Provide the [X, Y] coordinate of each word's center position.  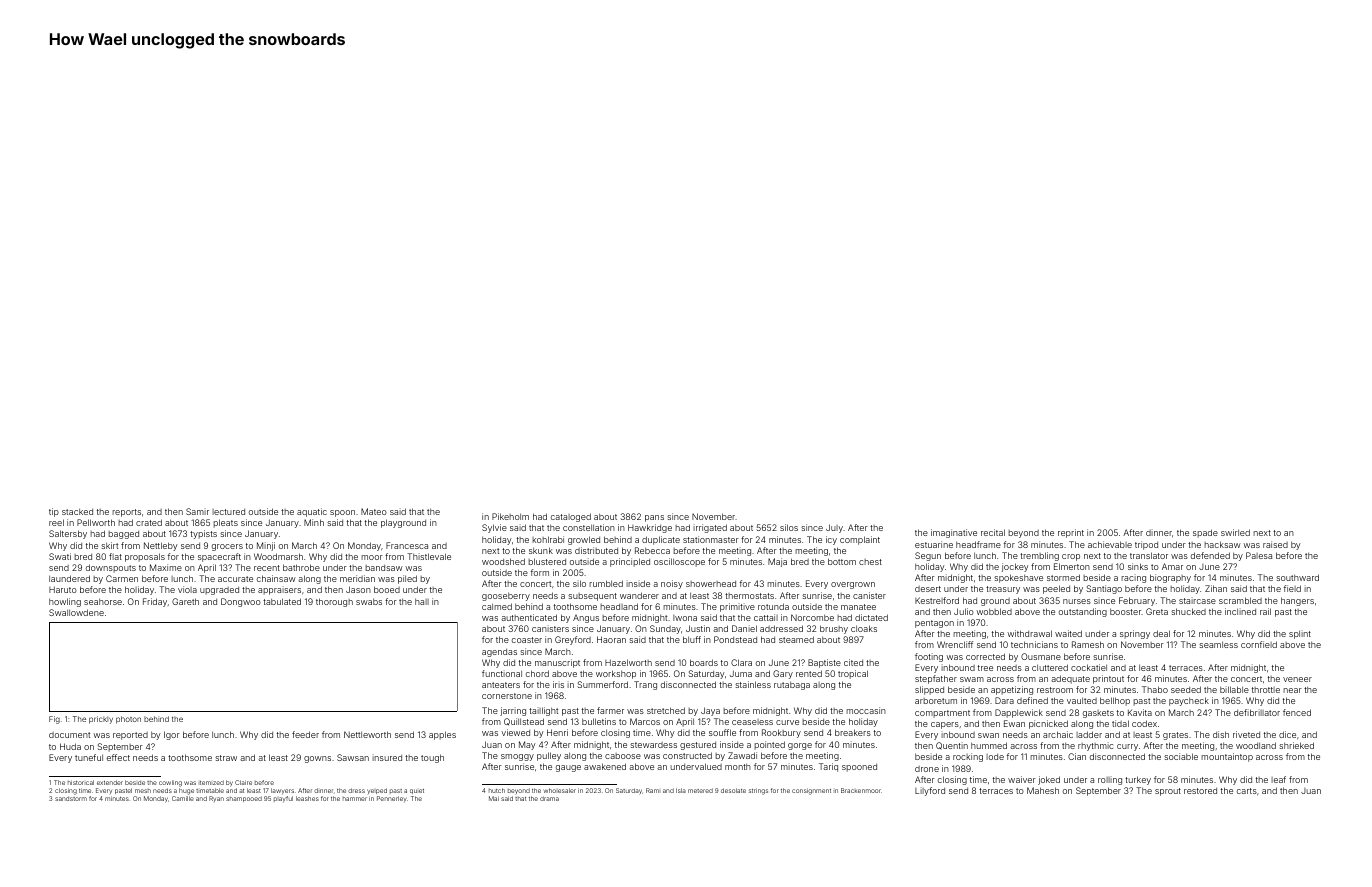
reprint [1071, 533]
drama [549, 798]
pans [654, 518]
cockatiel [1089, 667]
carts [1247, 791]
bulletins [599, 721]
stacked [77, 511]
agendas [499, 653]
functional [502, 673]
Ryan [216, 799]
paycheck [1189, 701]
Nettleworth [367, 734]
